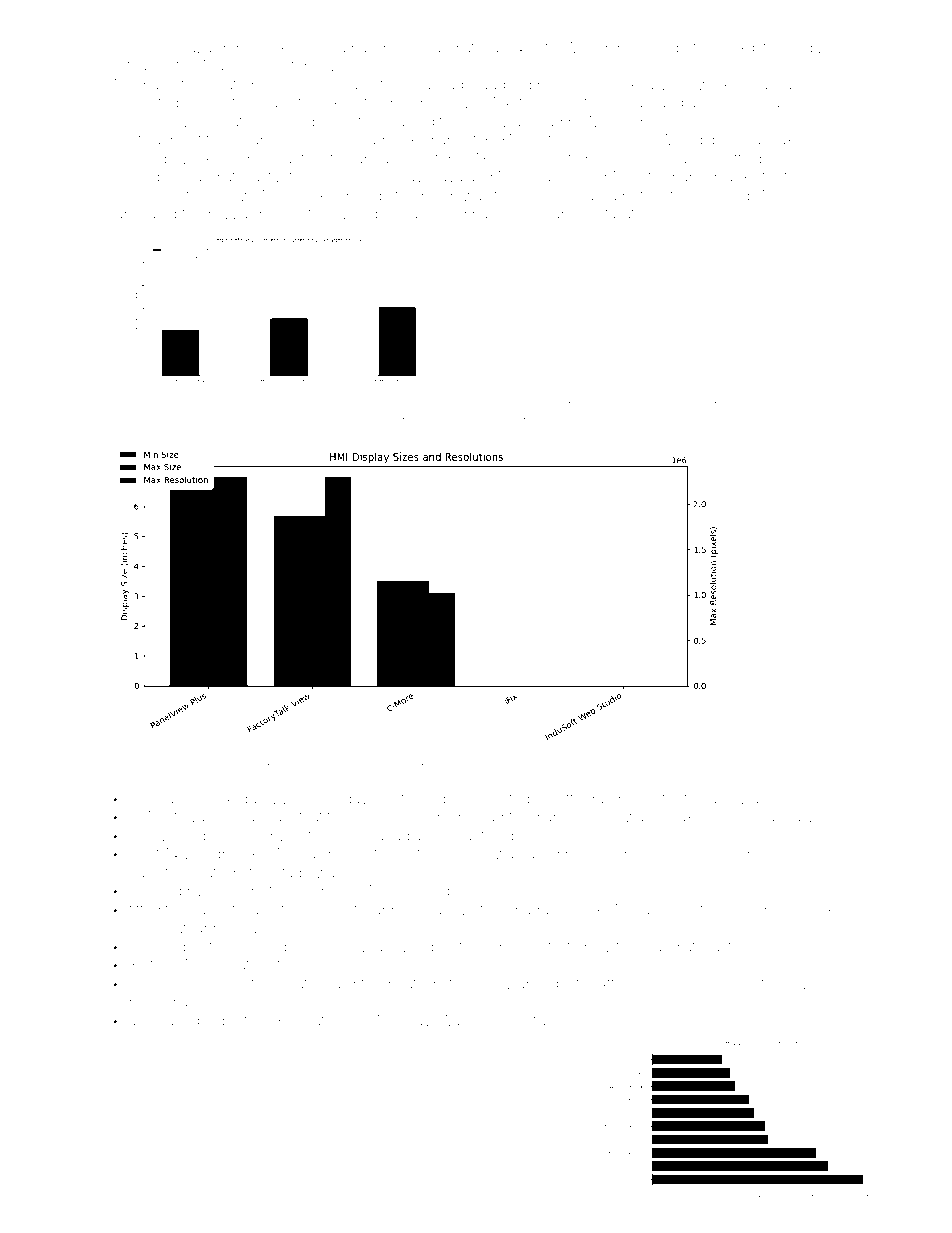  I want to click on accurate, so click(157, 1021).
